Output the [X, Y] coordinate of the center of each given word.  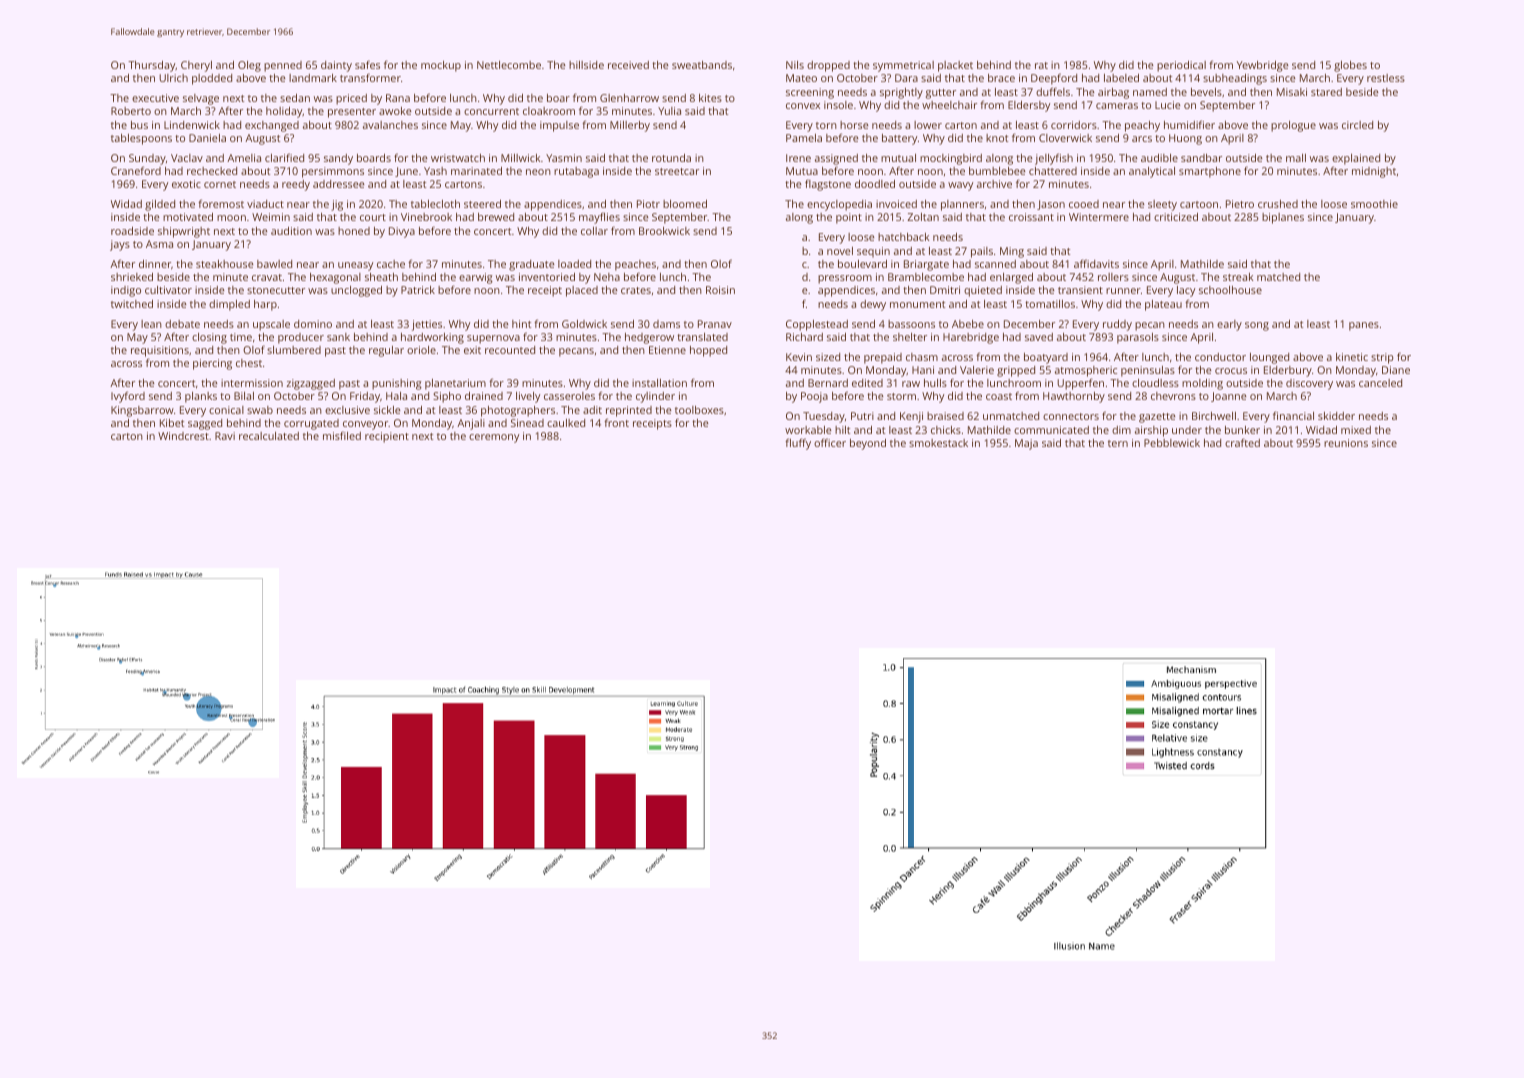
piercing [212, 364]
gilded [160, 205]
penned [283, 66]
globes [1350, 66]
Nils [795, 65]
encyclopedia [839, 205]
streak [1238, 277]
